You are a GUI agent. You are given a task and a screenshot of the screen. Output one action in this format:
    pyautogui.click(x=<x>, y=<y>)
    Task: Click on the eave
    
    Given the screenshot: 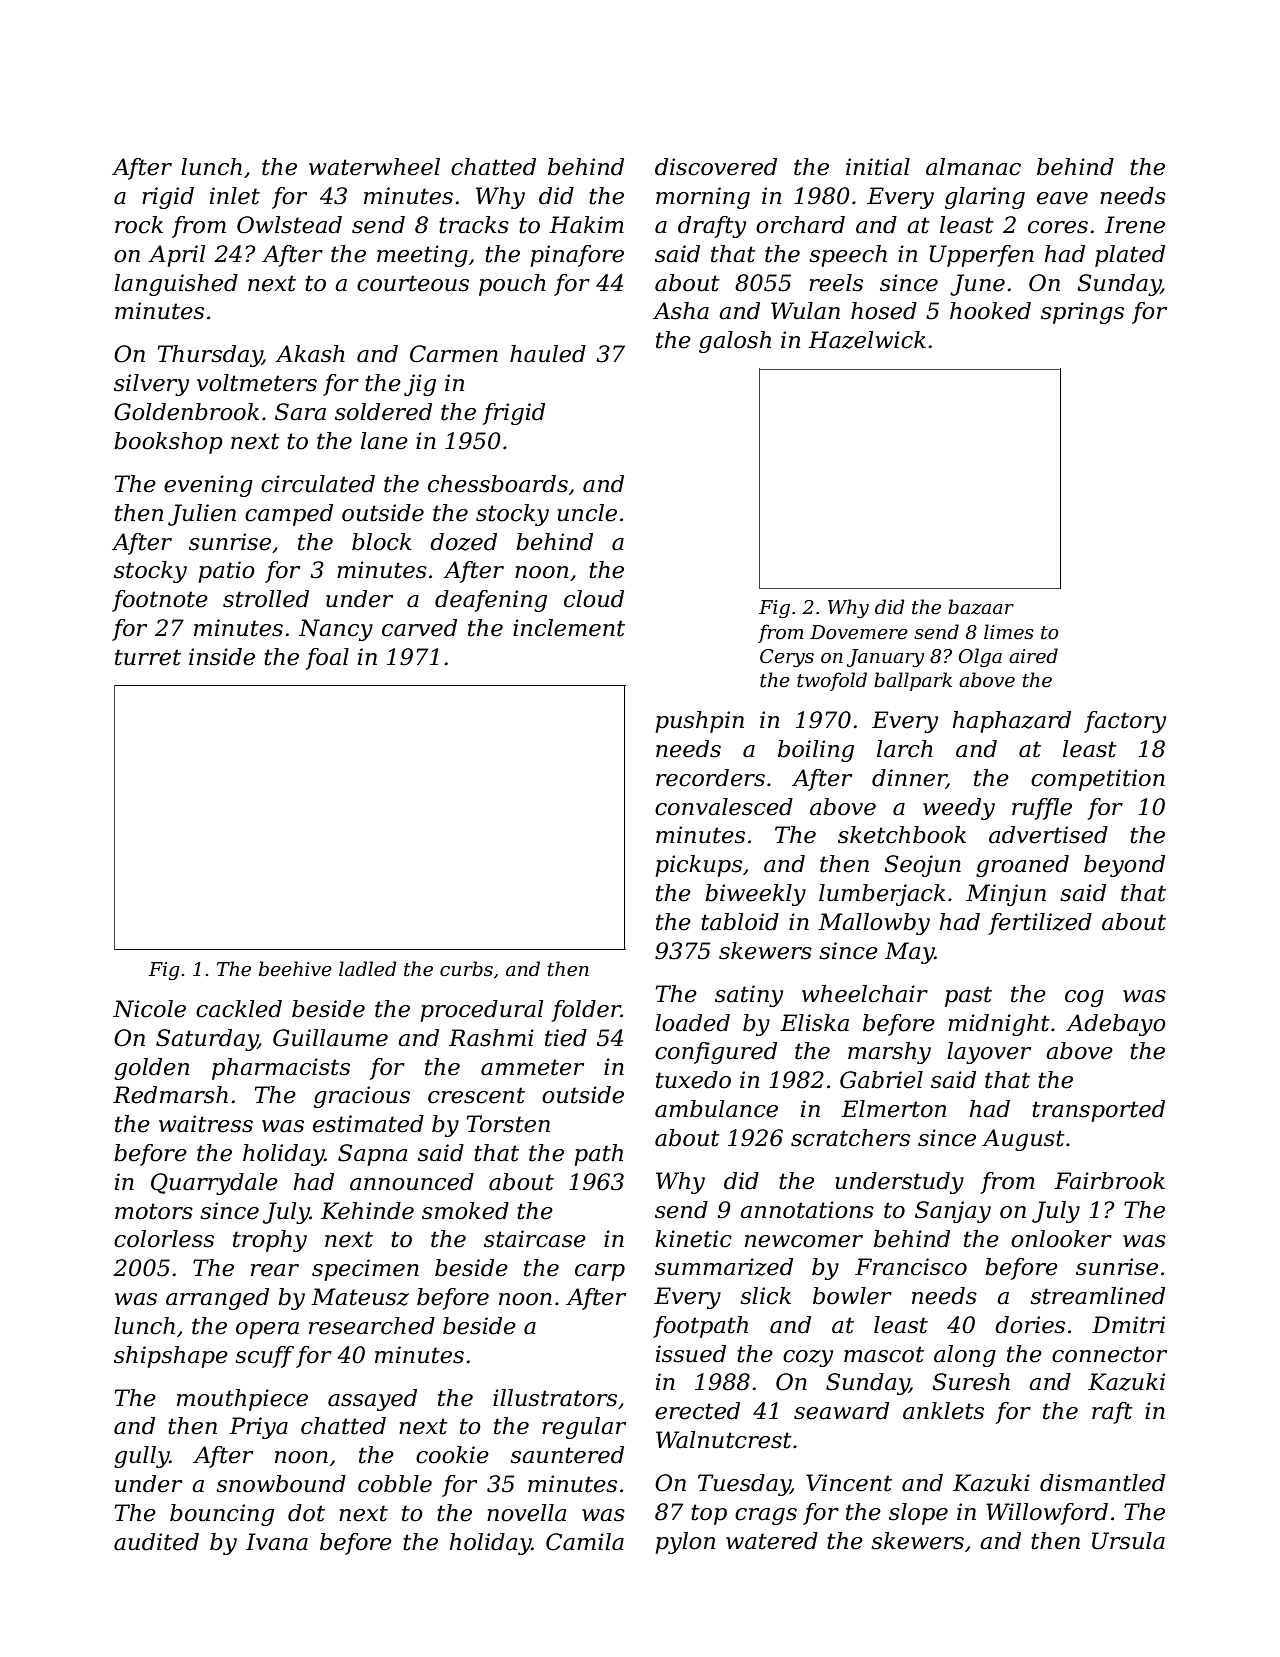 What is the action you would take?
    pyautogui.click(x=1062, y=198)
